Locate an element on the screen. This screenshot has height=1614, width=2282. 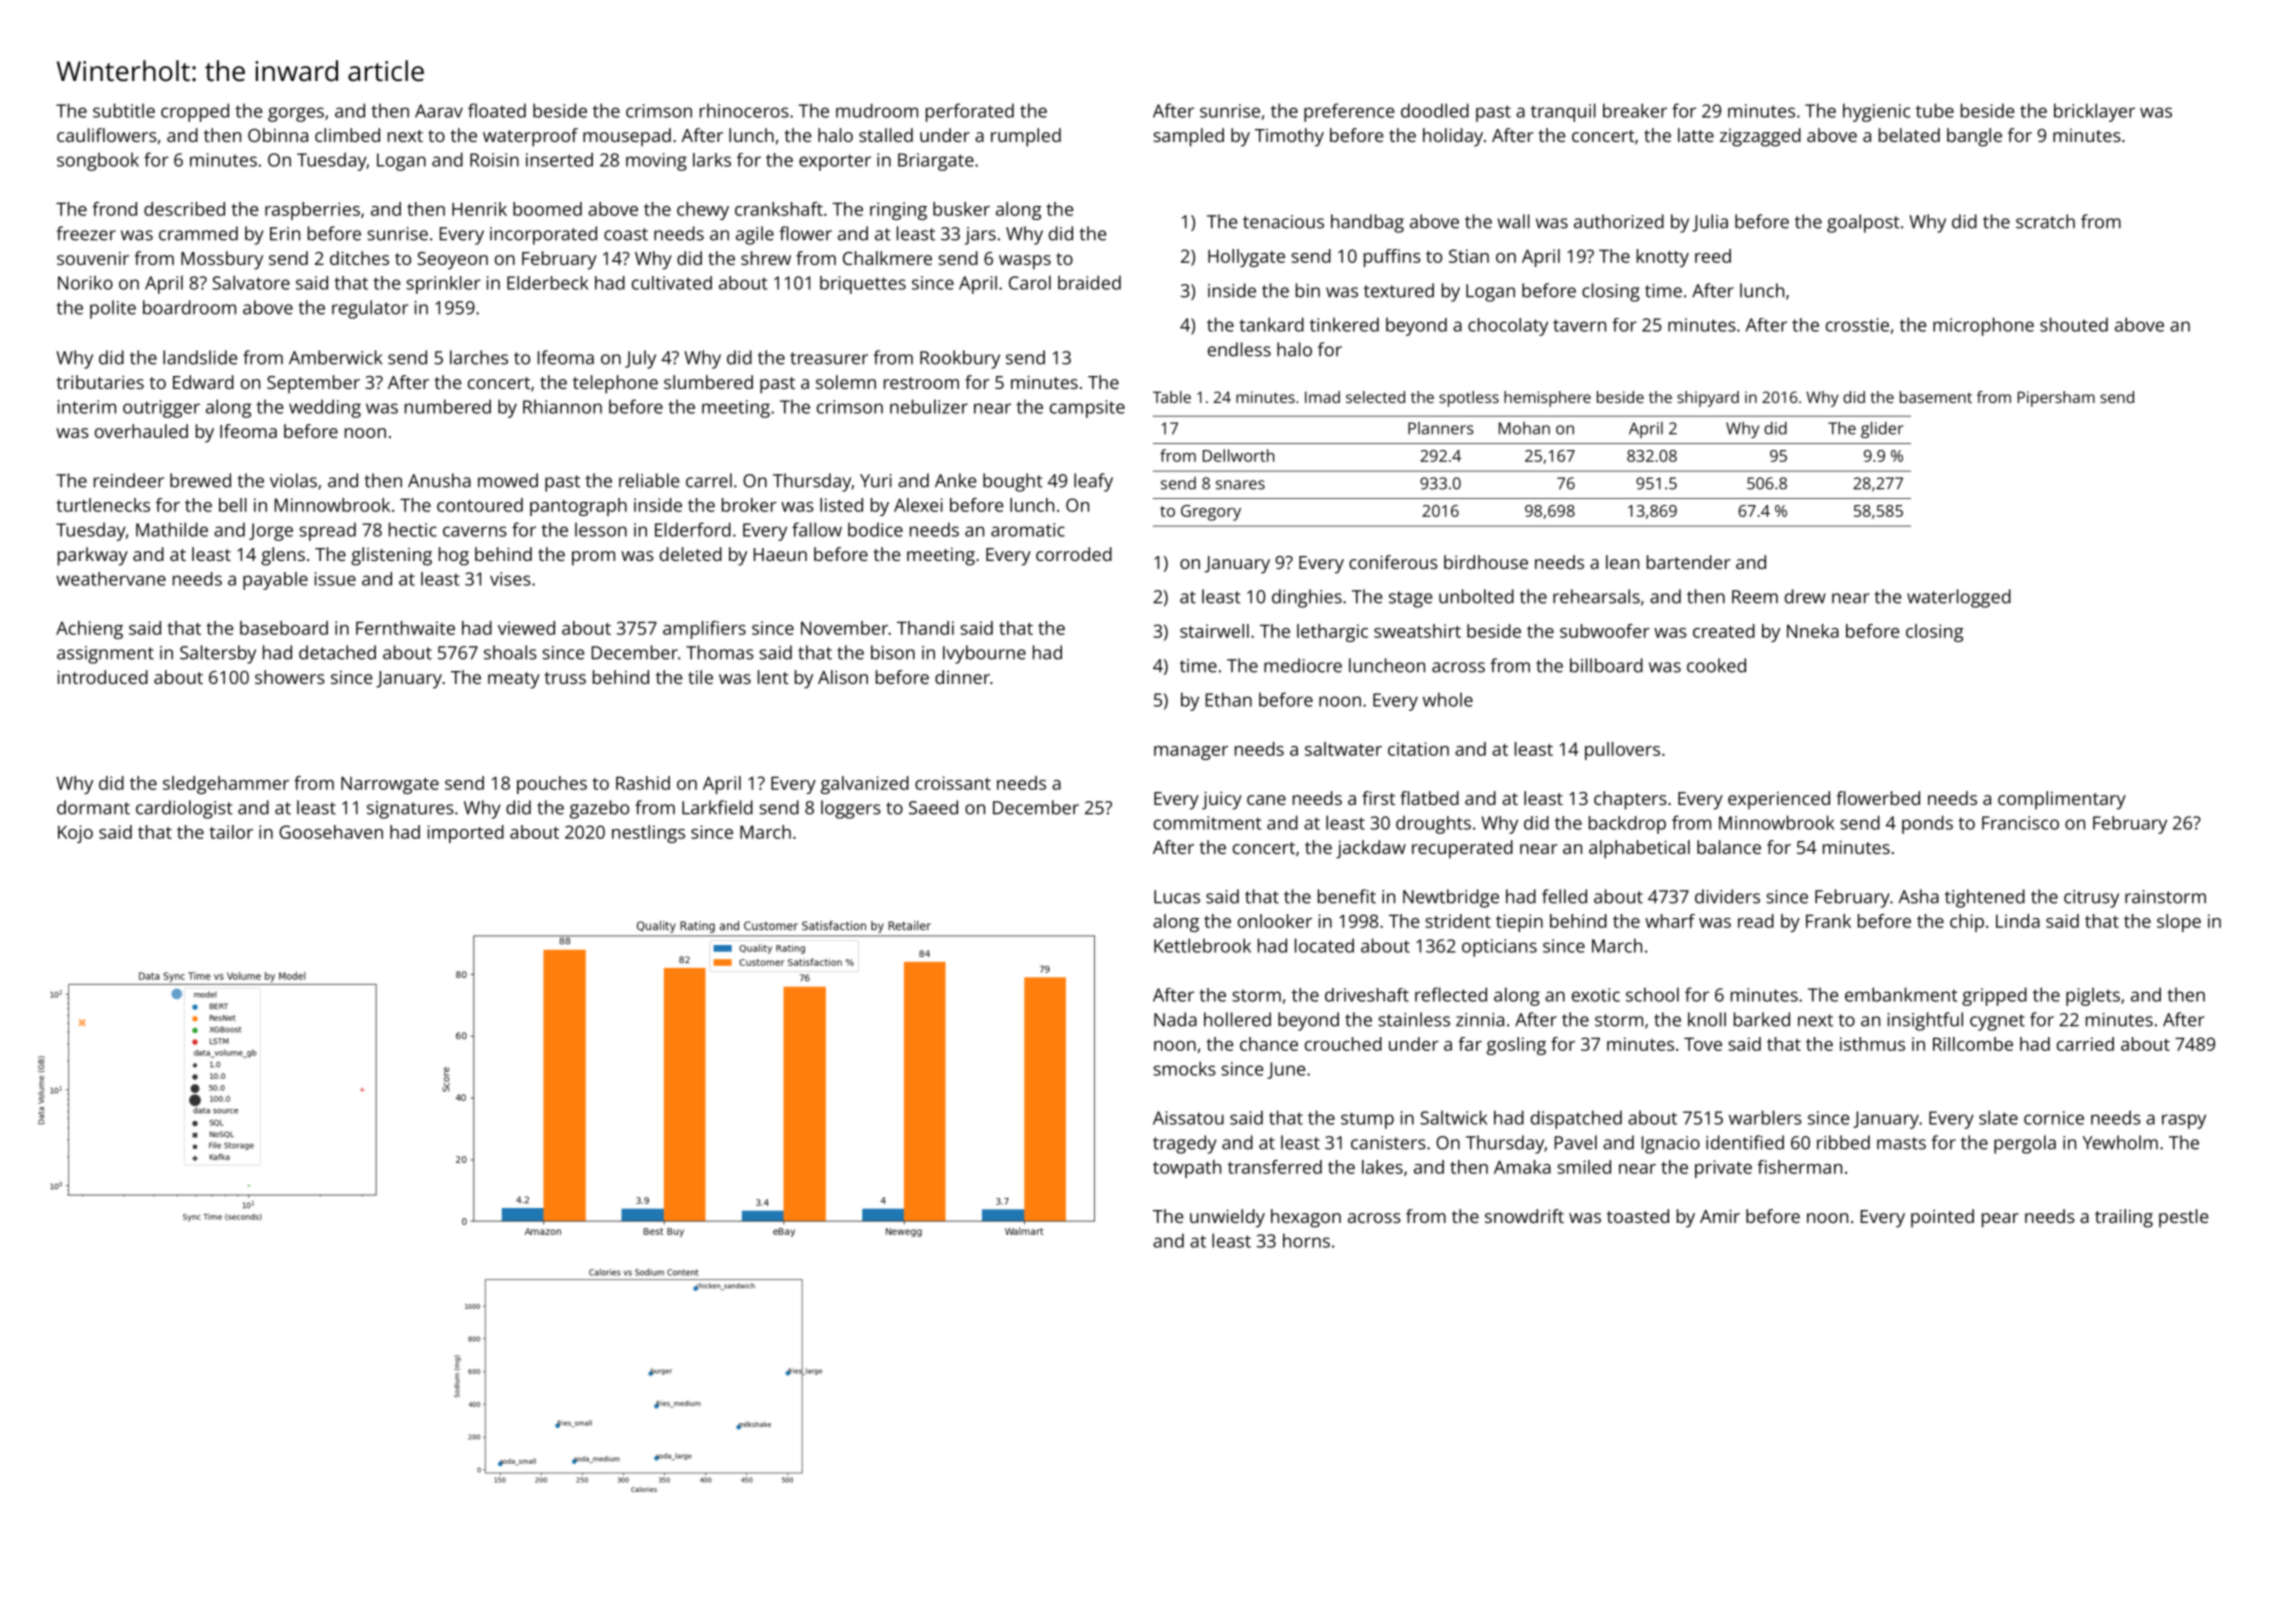
rhinoceros is located at coordinates (744, 110).
